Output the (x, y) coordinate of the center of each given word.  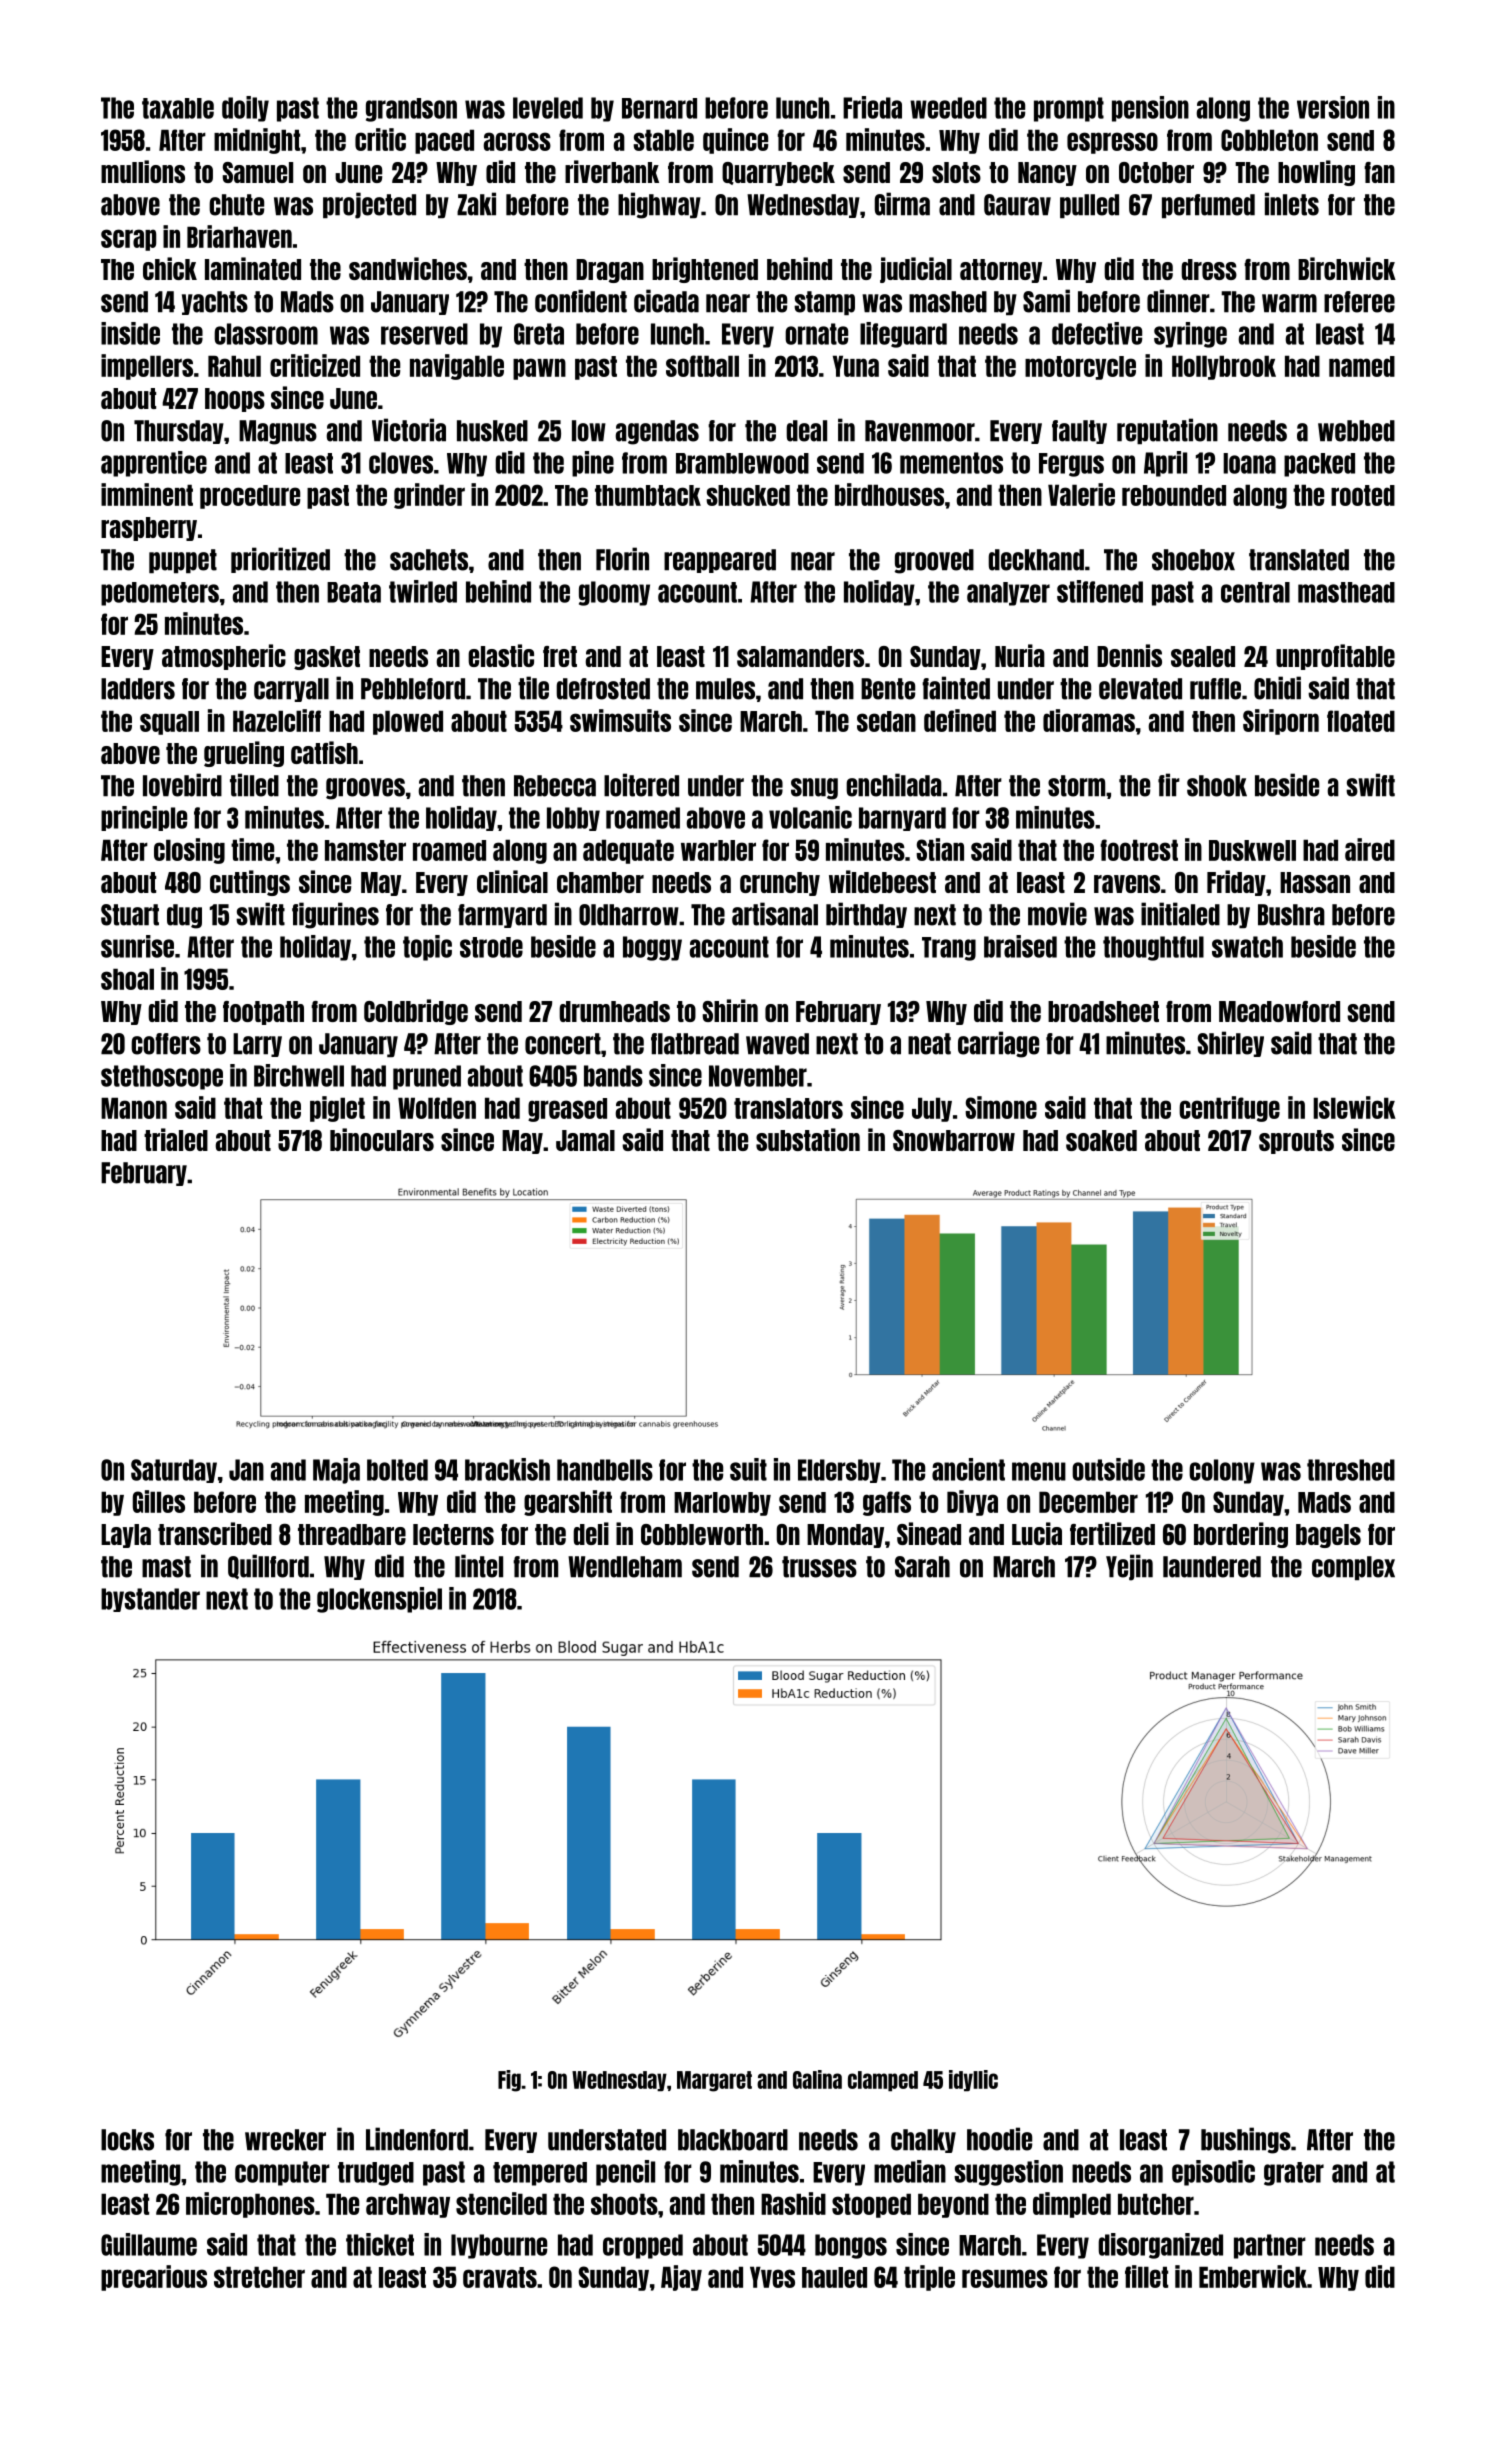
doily (245, 109)
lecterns (453, 1534)
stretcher (259, 2277)
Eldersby (839, 1471)
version (1333, 107)
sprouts (1296, 1142)
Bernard (659, 108)
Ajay (681, 2278)
